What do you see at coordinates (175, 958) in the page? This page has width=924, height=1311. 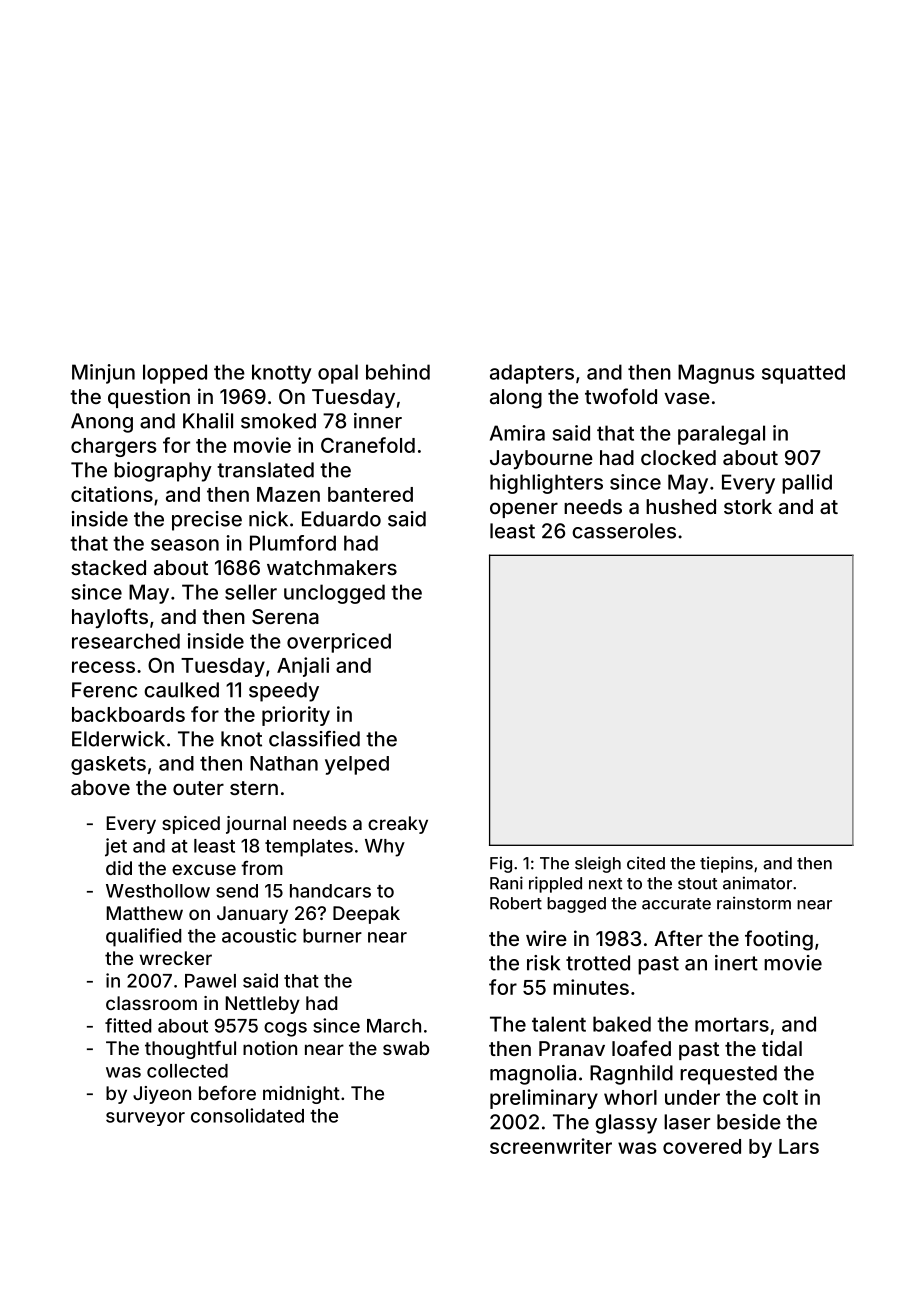 I see `wrecker` at bounding box center [175, 958].
